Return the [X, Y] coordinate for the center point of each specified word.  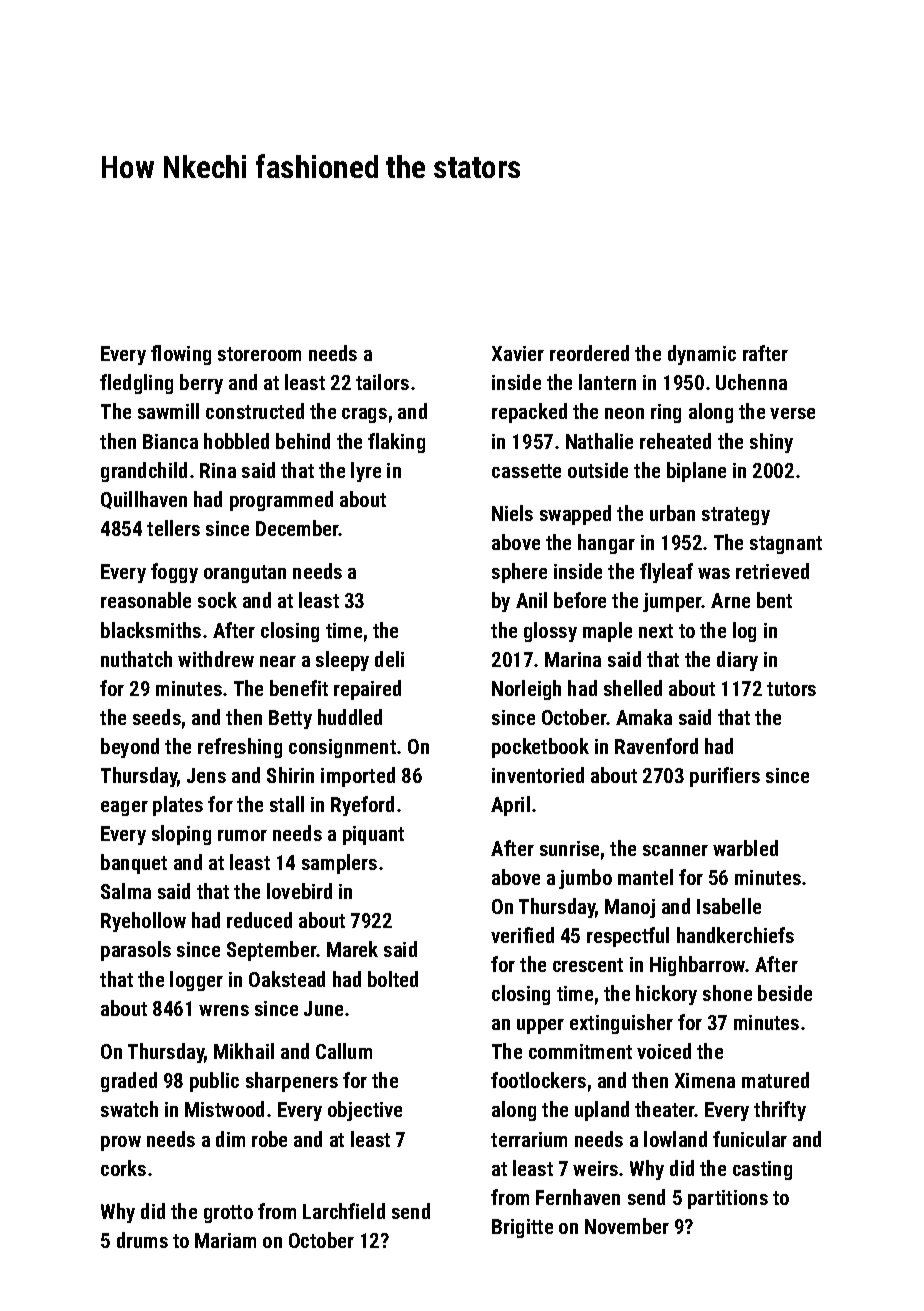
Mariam [225, 1240]
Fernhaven [578, 1197]
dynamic [702, 355]
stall [287, 804]
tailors [382, 382]
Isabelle [729, 906]
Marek [352, 949]
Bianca [170, 441]
